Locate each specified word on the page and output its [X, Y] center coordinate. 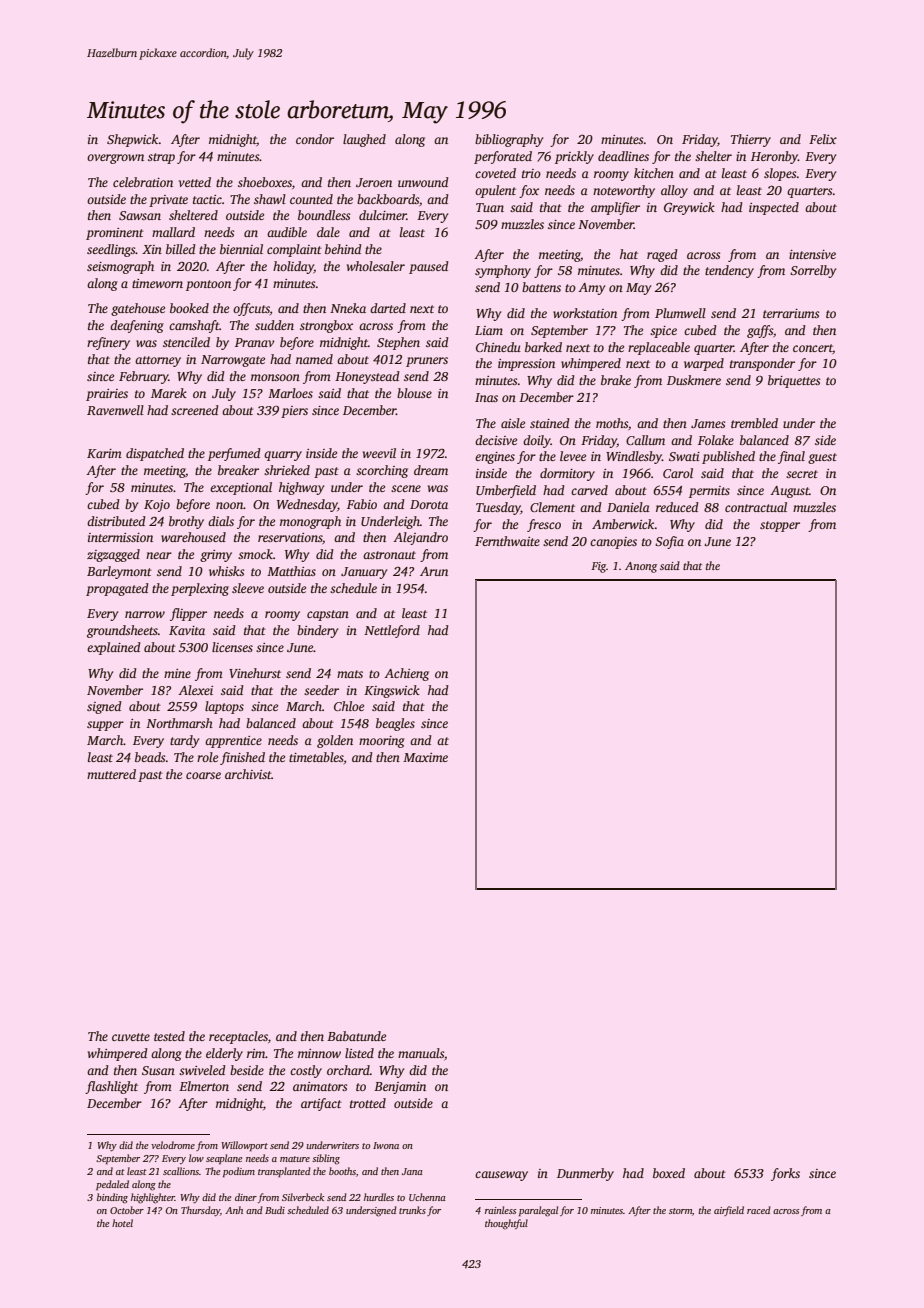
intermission [120, 537]
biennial [241, 249]
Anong [641, 567]
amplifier [615, 208]
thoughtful [506, 1224]
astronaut [389, 555]
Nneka [348, 308]
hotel [122, 1223]
